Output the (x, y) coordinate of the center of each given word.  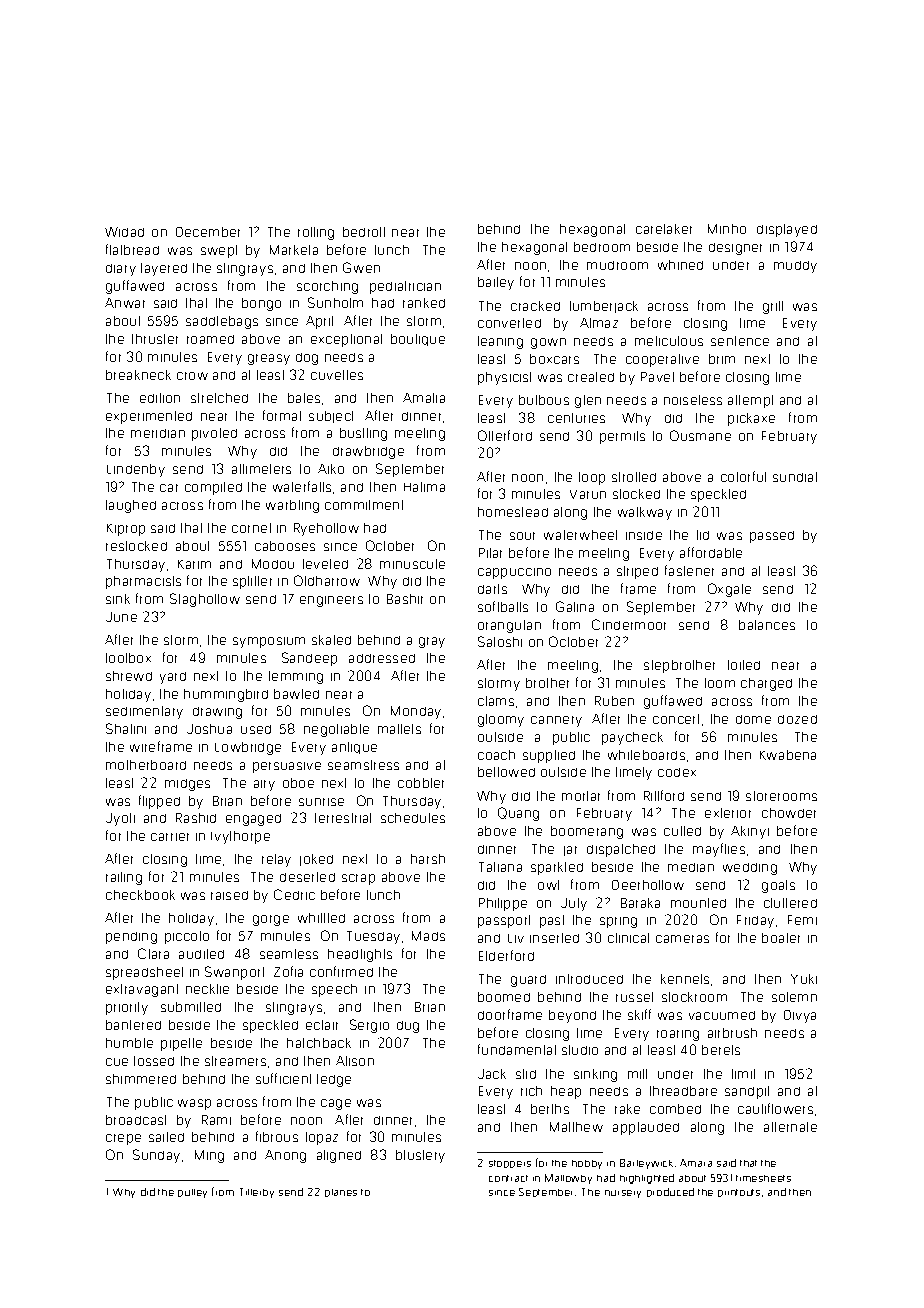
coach (496, 755)
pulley (192, 1193)
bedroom (602, 247)
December (208, 232)
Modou (273, 564)
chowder (789, 813)
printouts (739, 1193)
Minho (727, 229)
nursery (623, 1194)
